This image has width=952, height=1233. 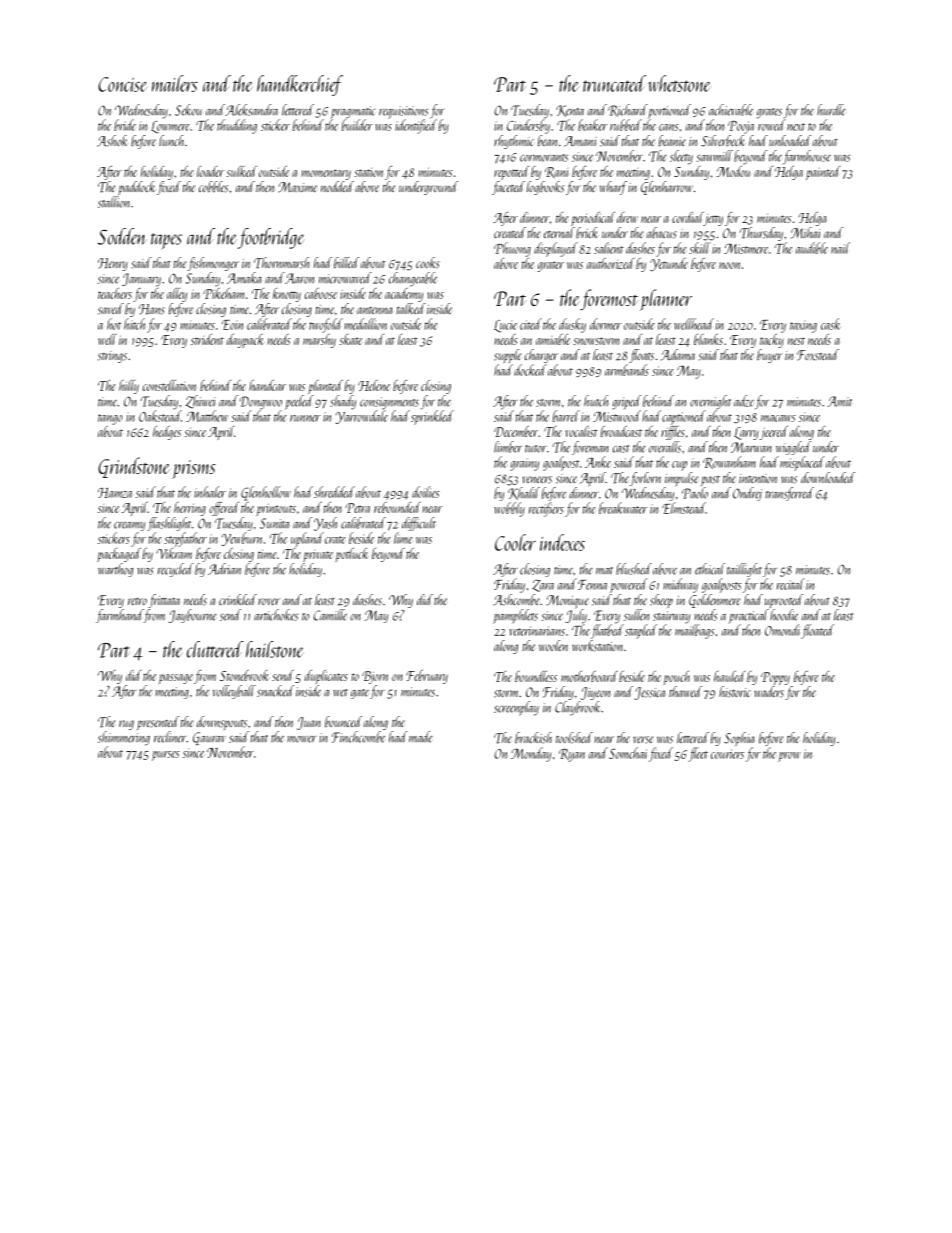 What do you see at coordinates (300, 85) in the image?
I see `handkerchief` at bounding box center [300, 85].
